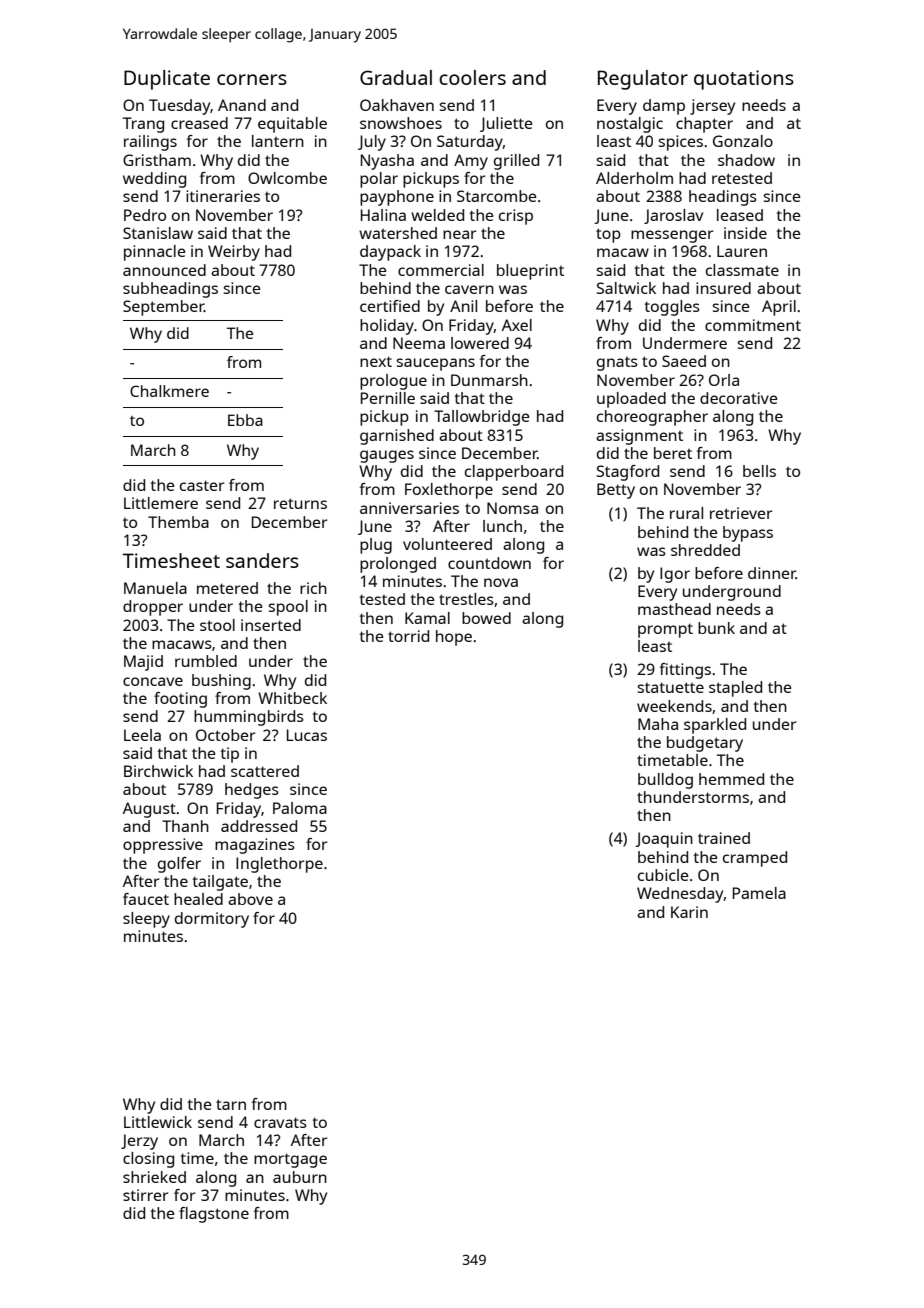  What do you see at coordinates (145, 215) in the screenshot?
I see `Pedro` at bounding box center [145, 215].
